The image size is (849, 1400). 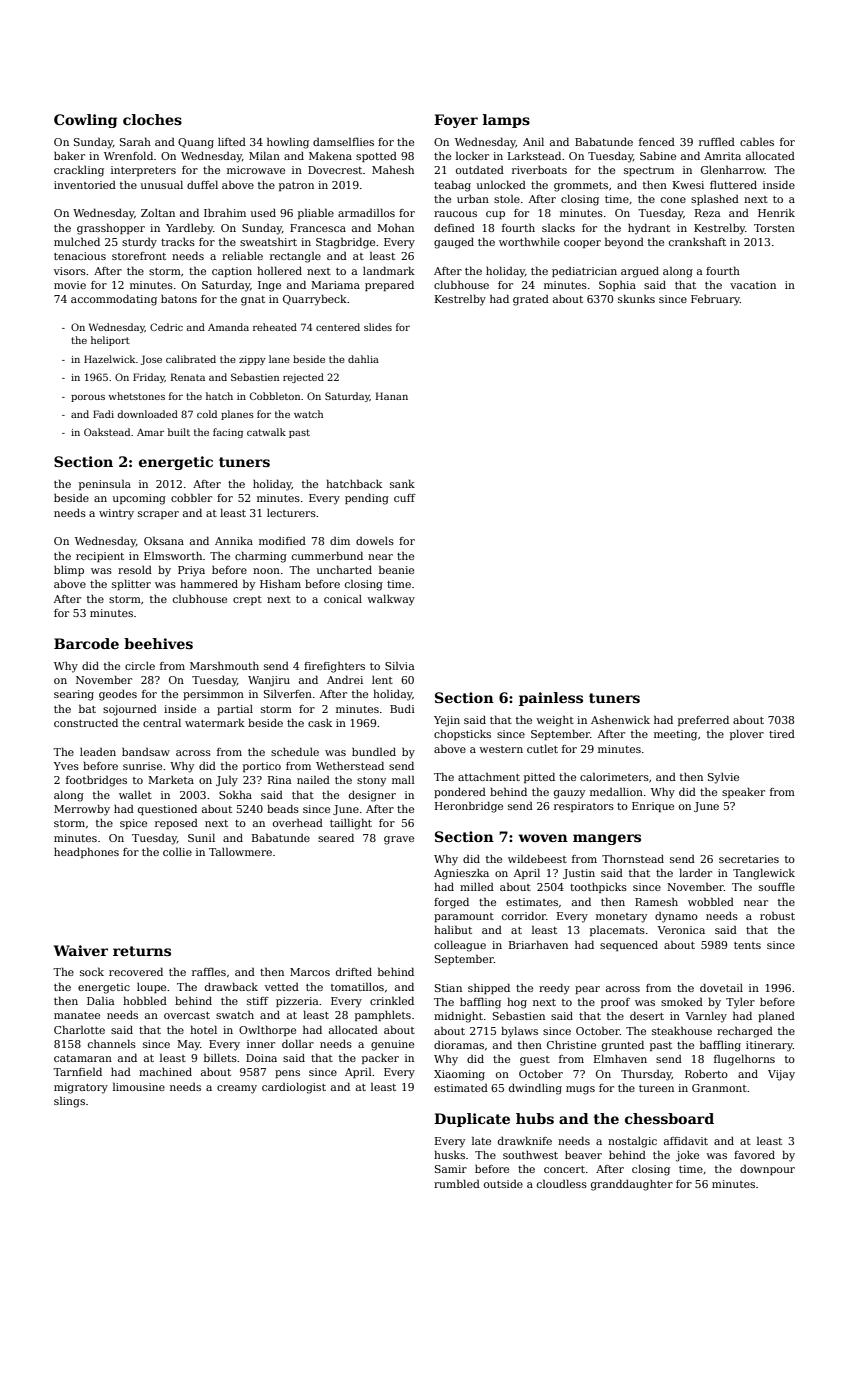 What do you see at coordinates (234, 540) in the page?
I see `Annika` at bounding box center [234, 540].
